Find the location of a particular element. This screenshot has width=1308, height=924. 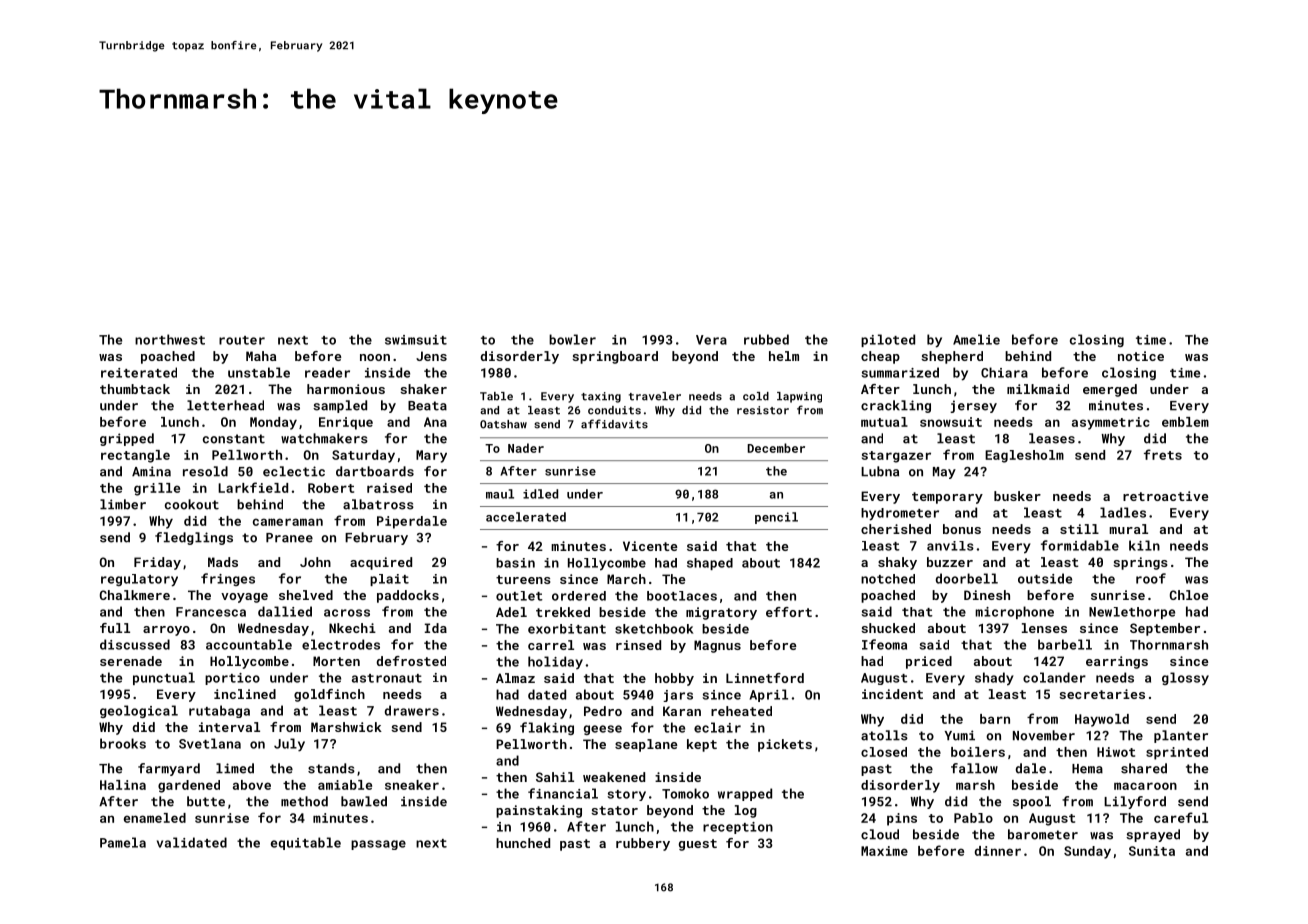

conduits is located at coordinates (614, 410).
